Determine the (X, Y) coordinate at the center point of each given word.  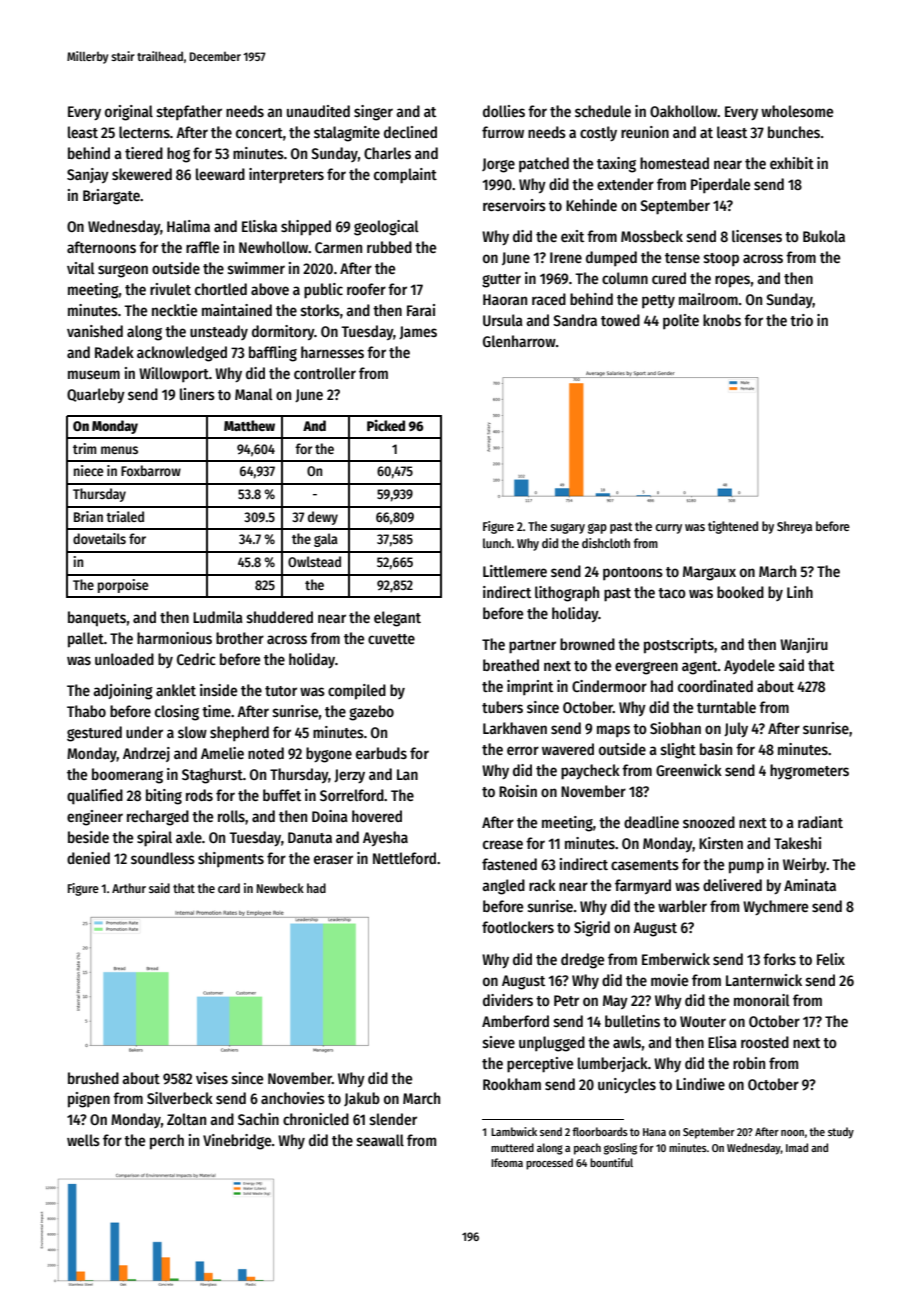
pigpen (89, 1100)
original (129, 113)
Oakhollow (684, 111)
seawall (380, 1140)
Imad (797, 1147)
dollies (504, 111)
